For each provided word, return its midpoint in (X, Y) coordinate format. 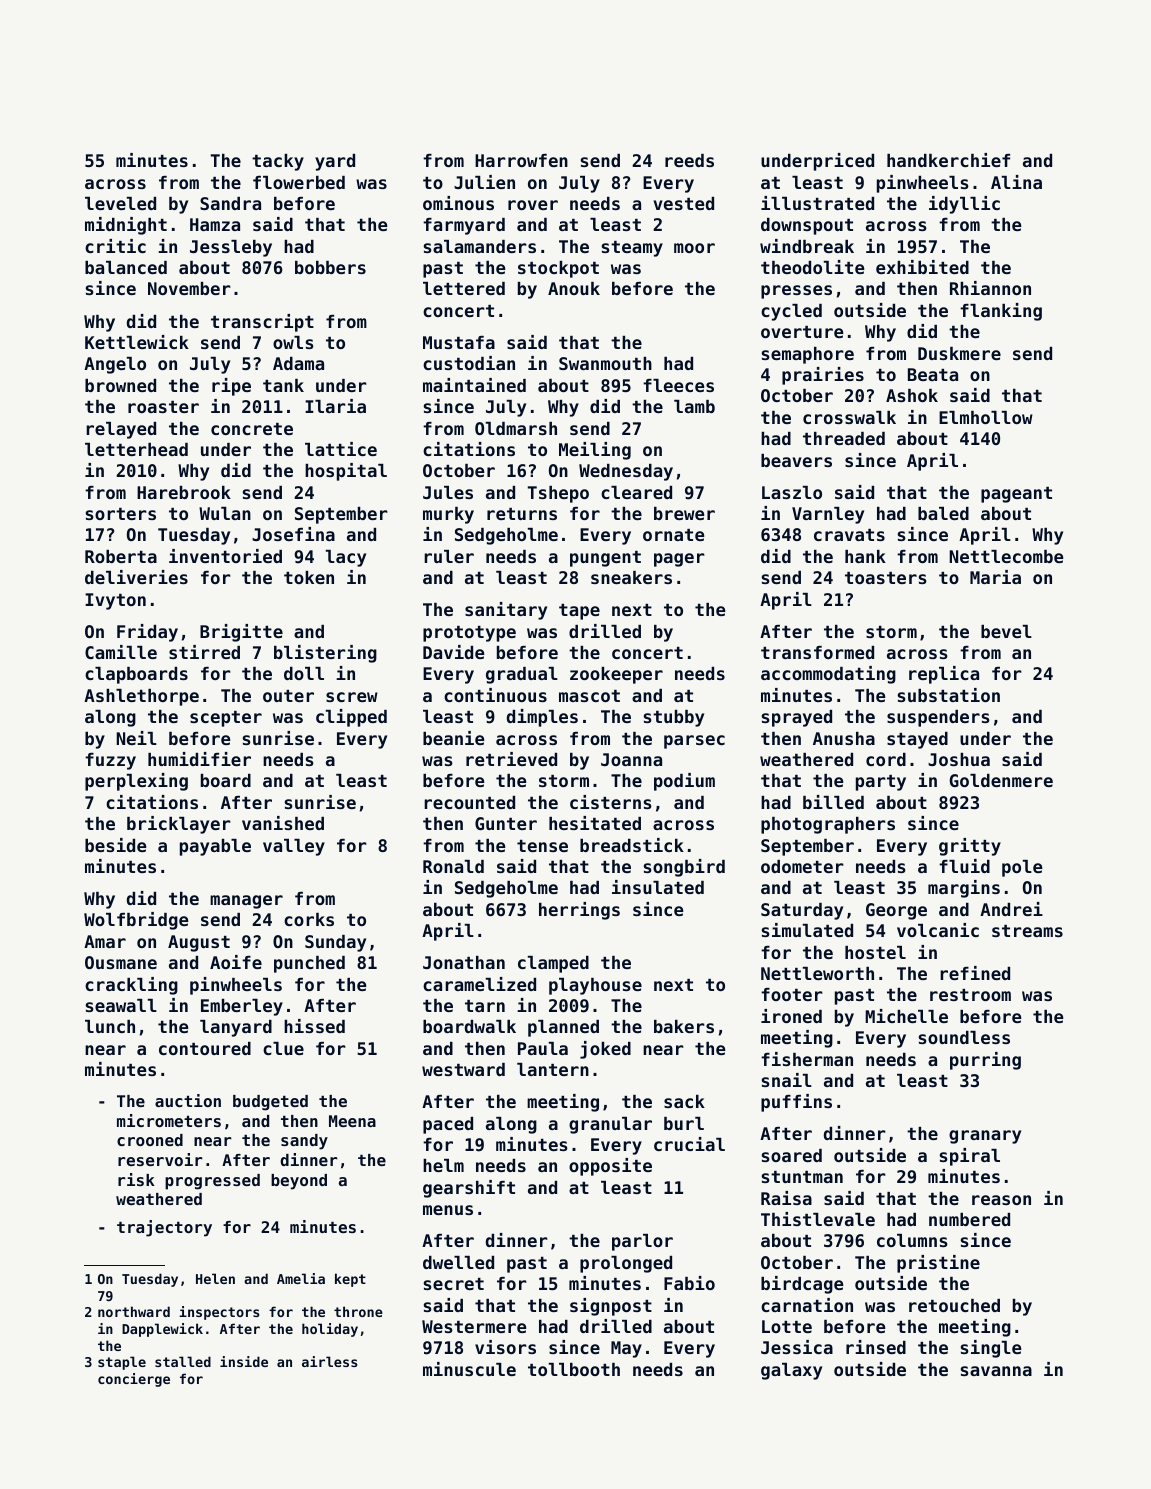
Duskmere (959, 353)
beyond (299, 1182)
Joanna (631, 759)
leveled (120, 203)
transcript (262, 323)
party (881, 783)
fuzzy (110, 761)
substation (949, 695)
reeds (689, 160)
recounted (469, 802)
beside (116, 845)
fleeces (678, 385)
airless (330, 1361)
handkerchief (948, 160)
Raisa (786, 1198)
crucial (689, 1144)
